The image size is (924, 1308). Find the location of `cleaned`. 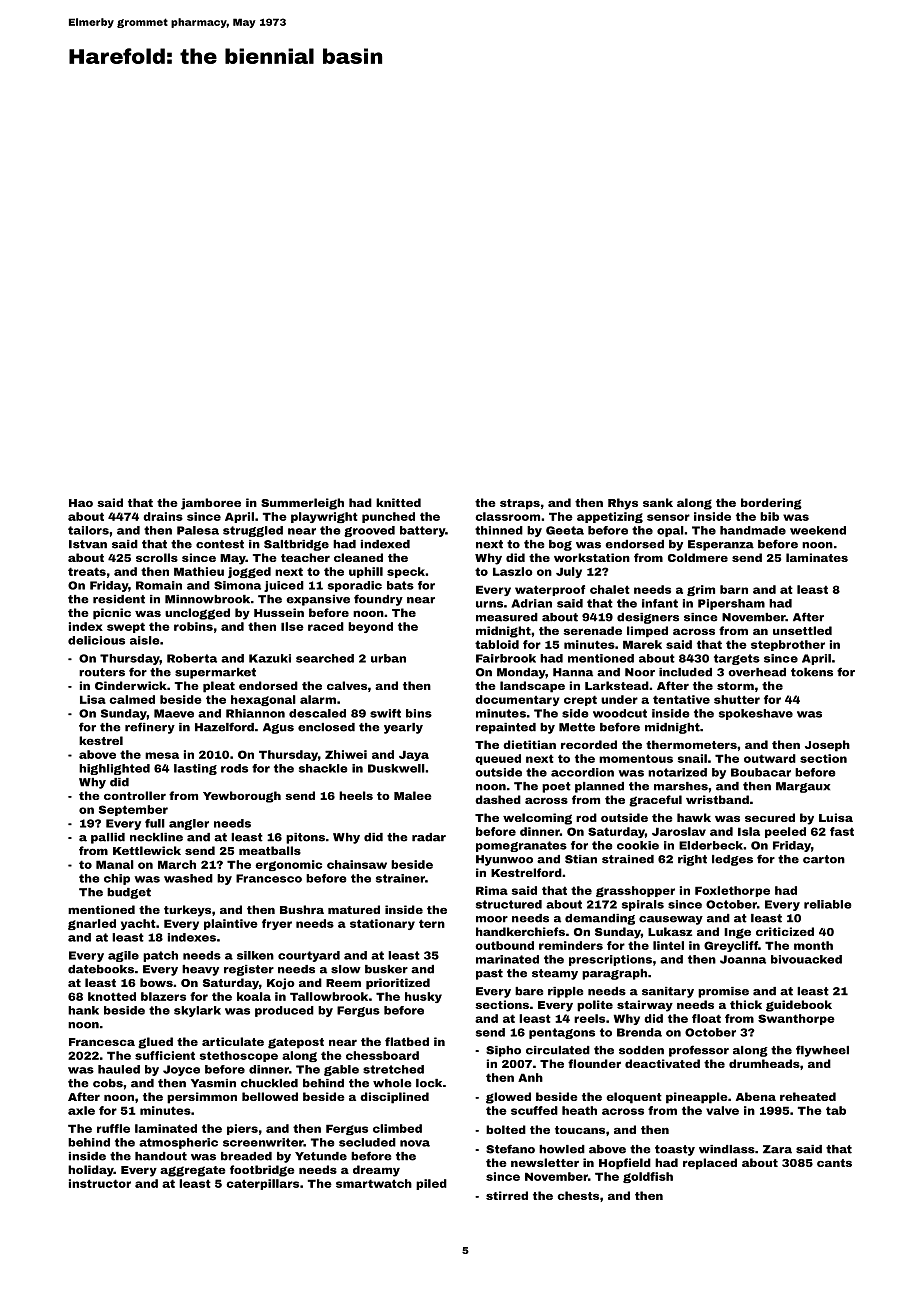

cleaned is located at coordinates (358, 557).
